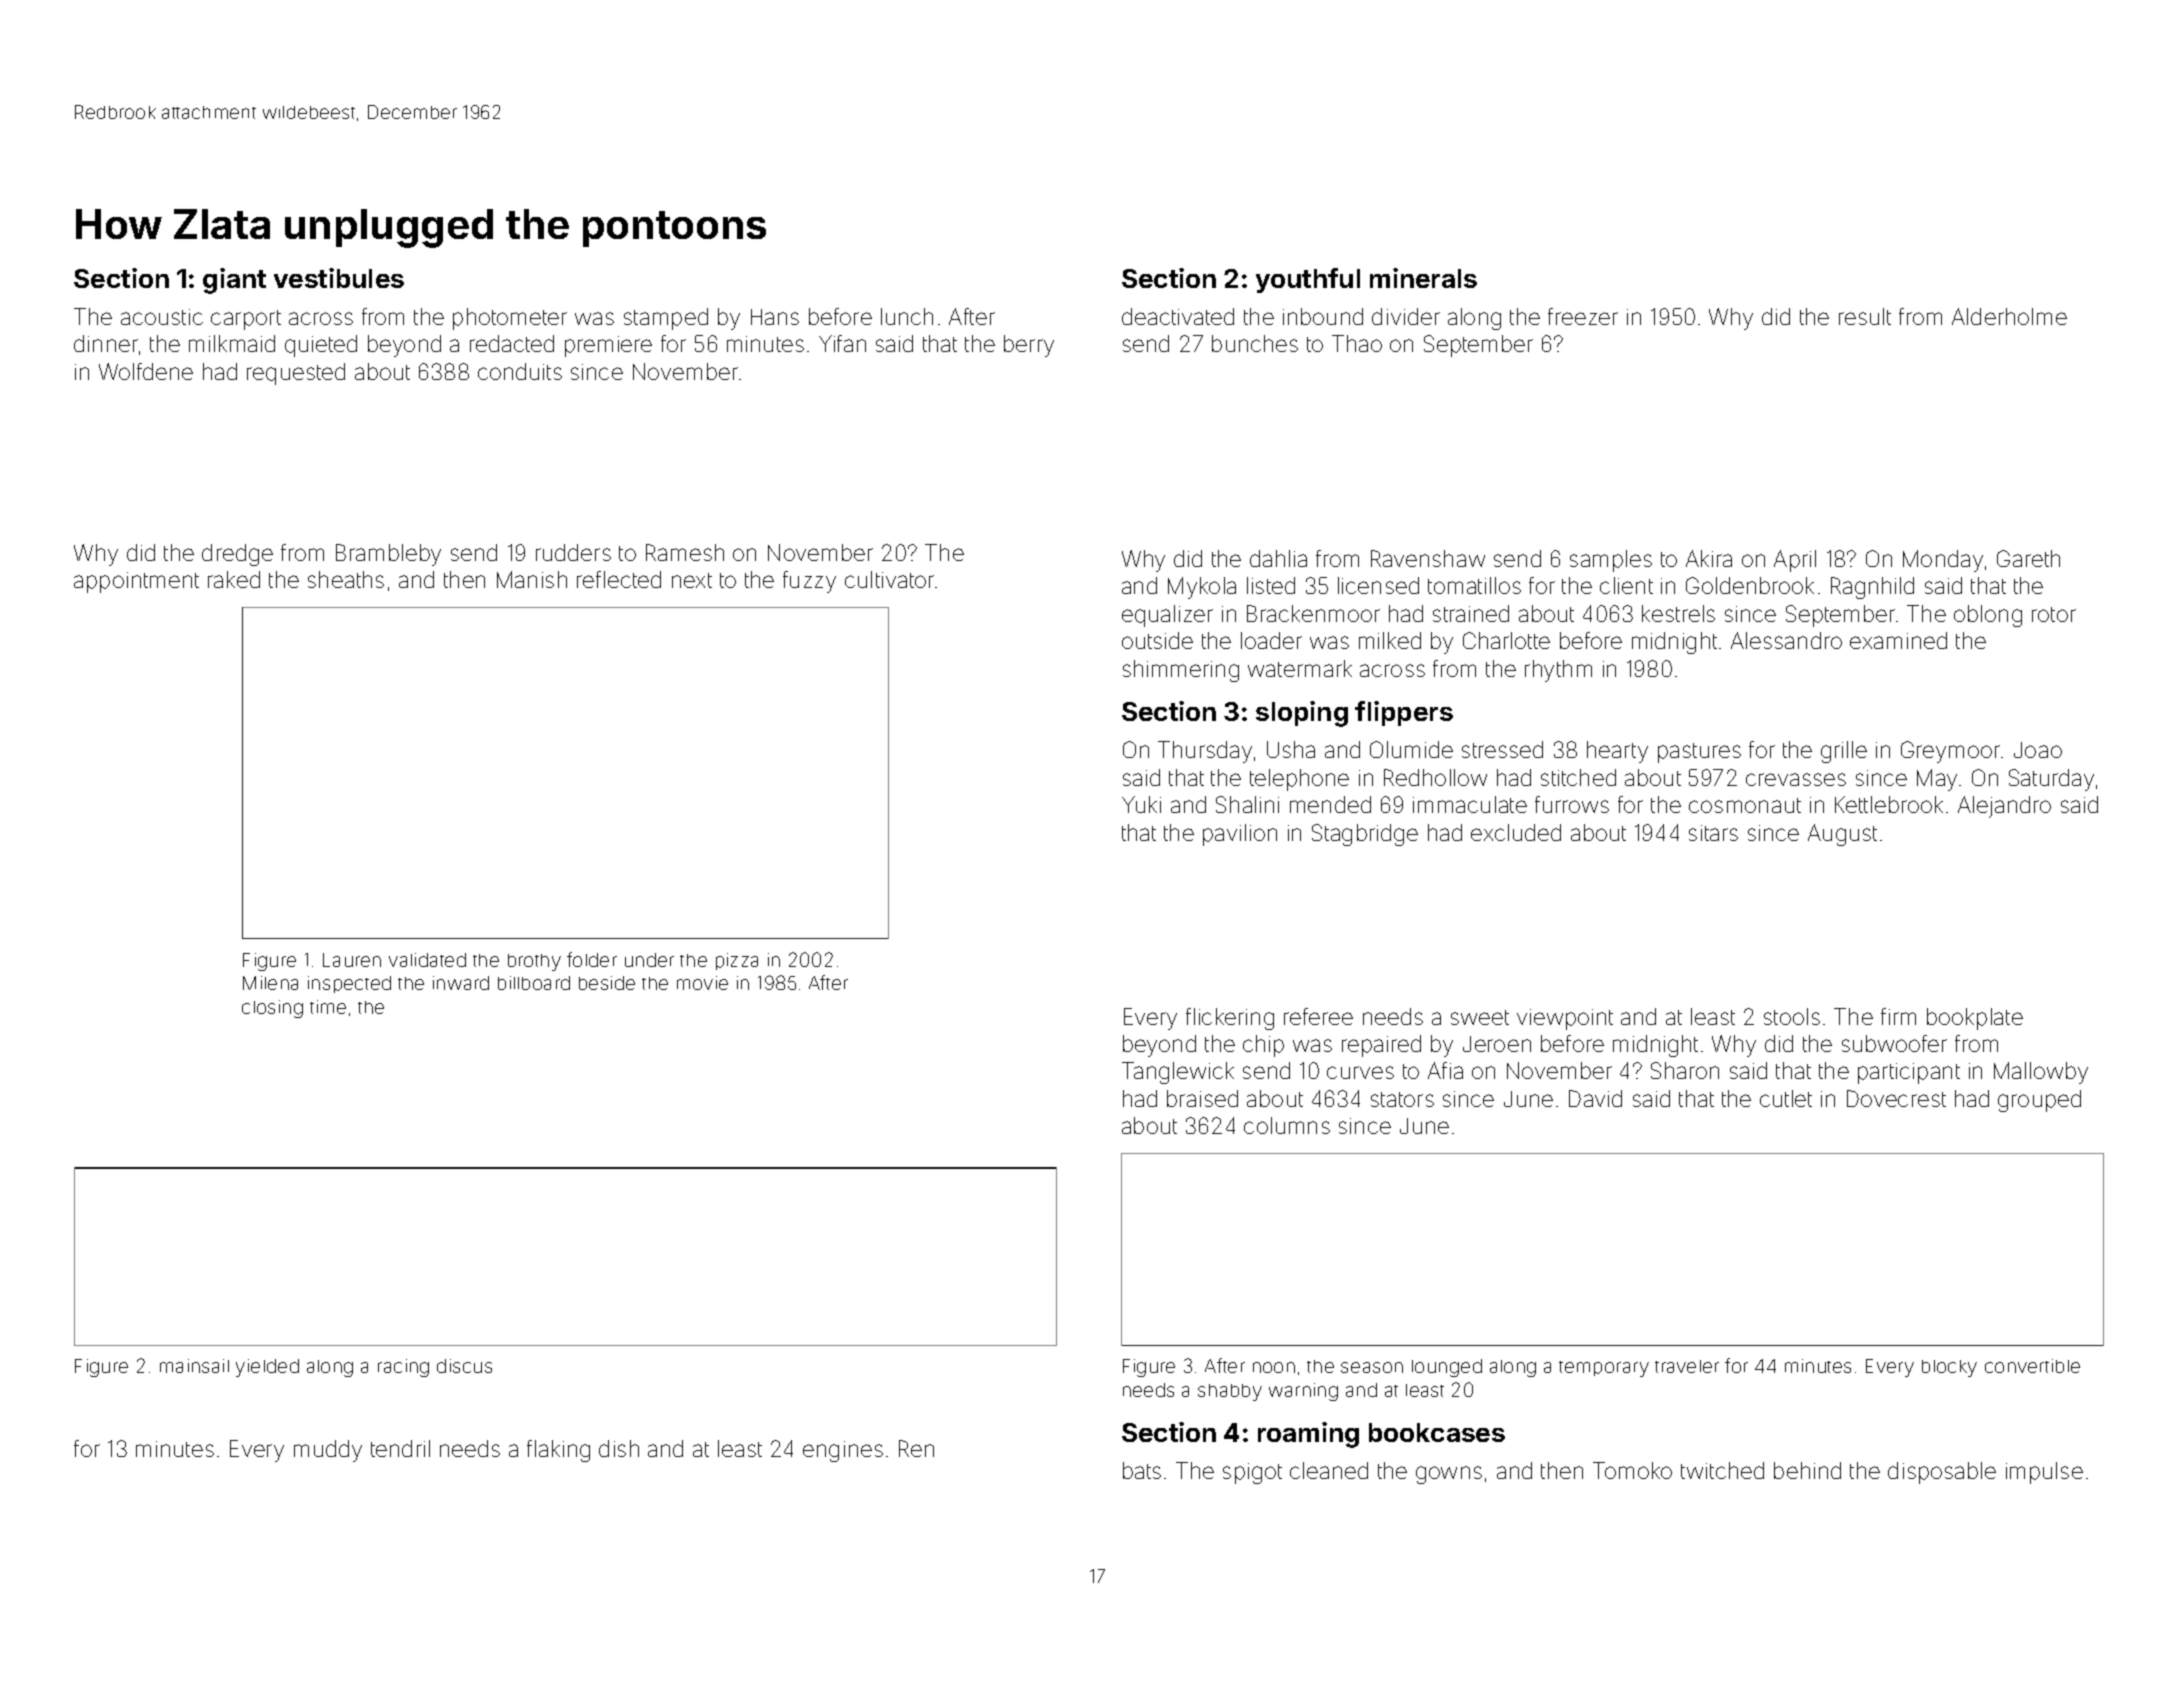 This image has width=2178, height=1683. Describe the element at coordinates (666, 319) in the image. I see `stamped` at that location.
